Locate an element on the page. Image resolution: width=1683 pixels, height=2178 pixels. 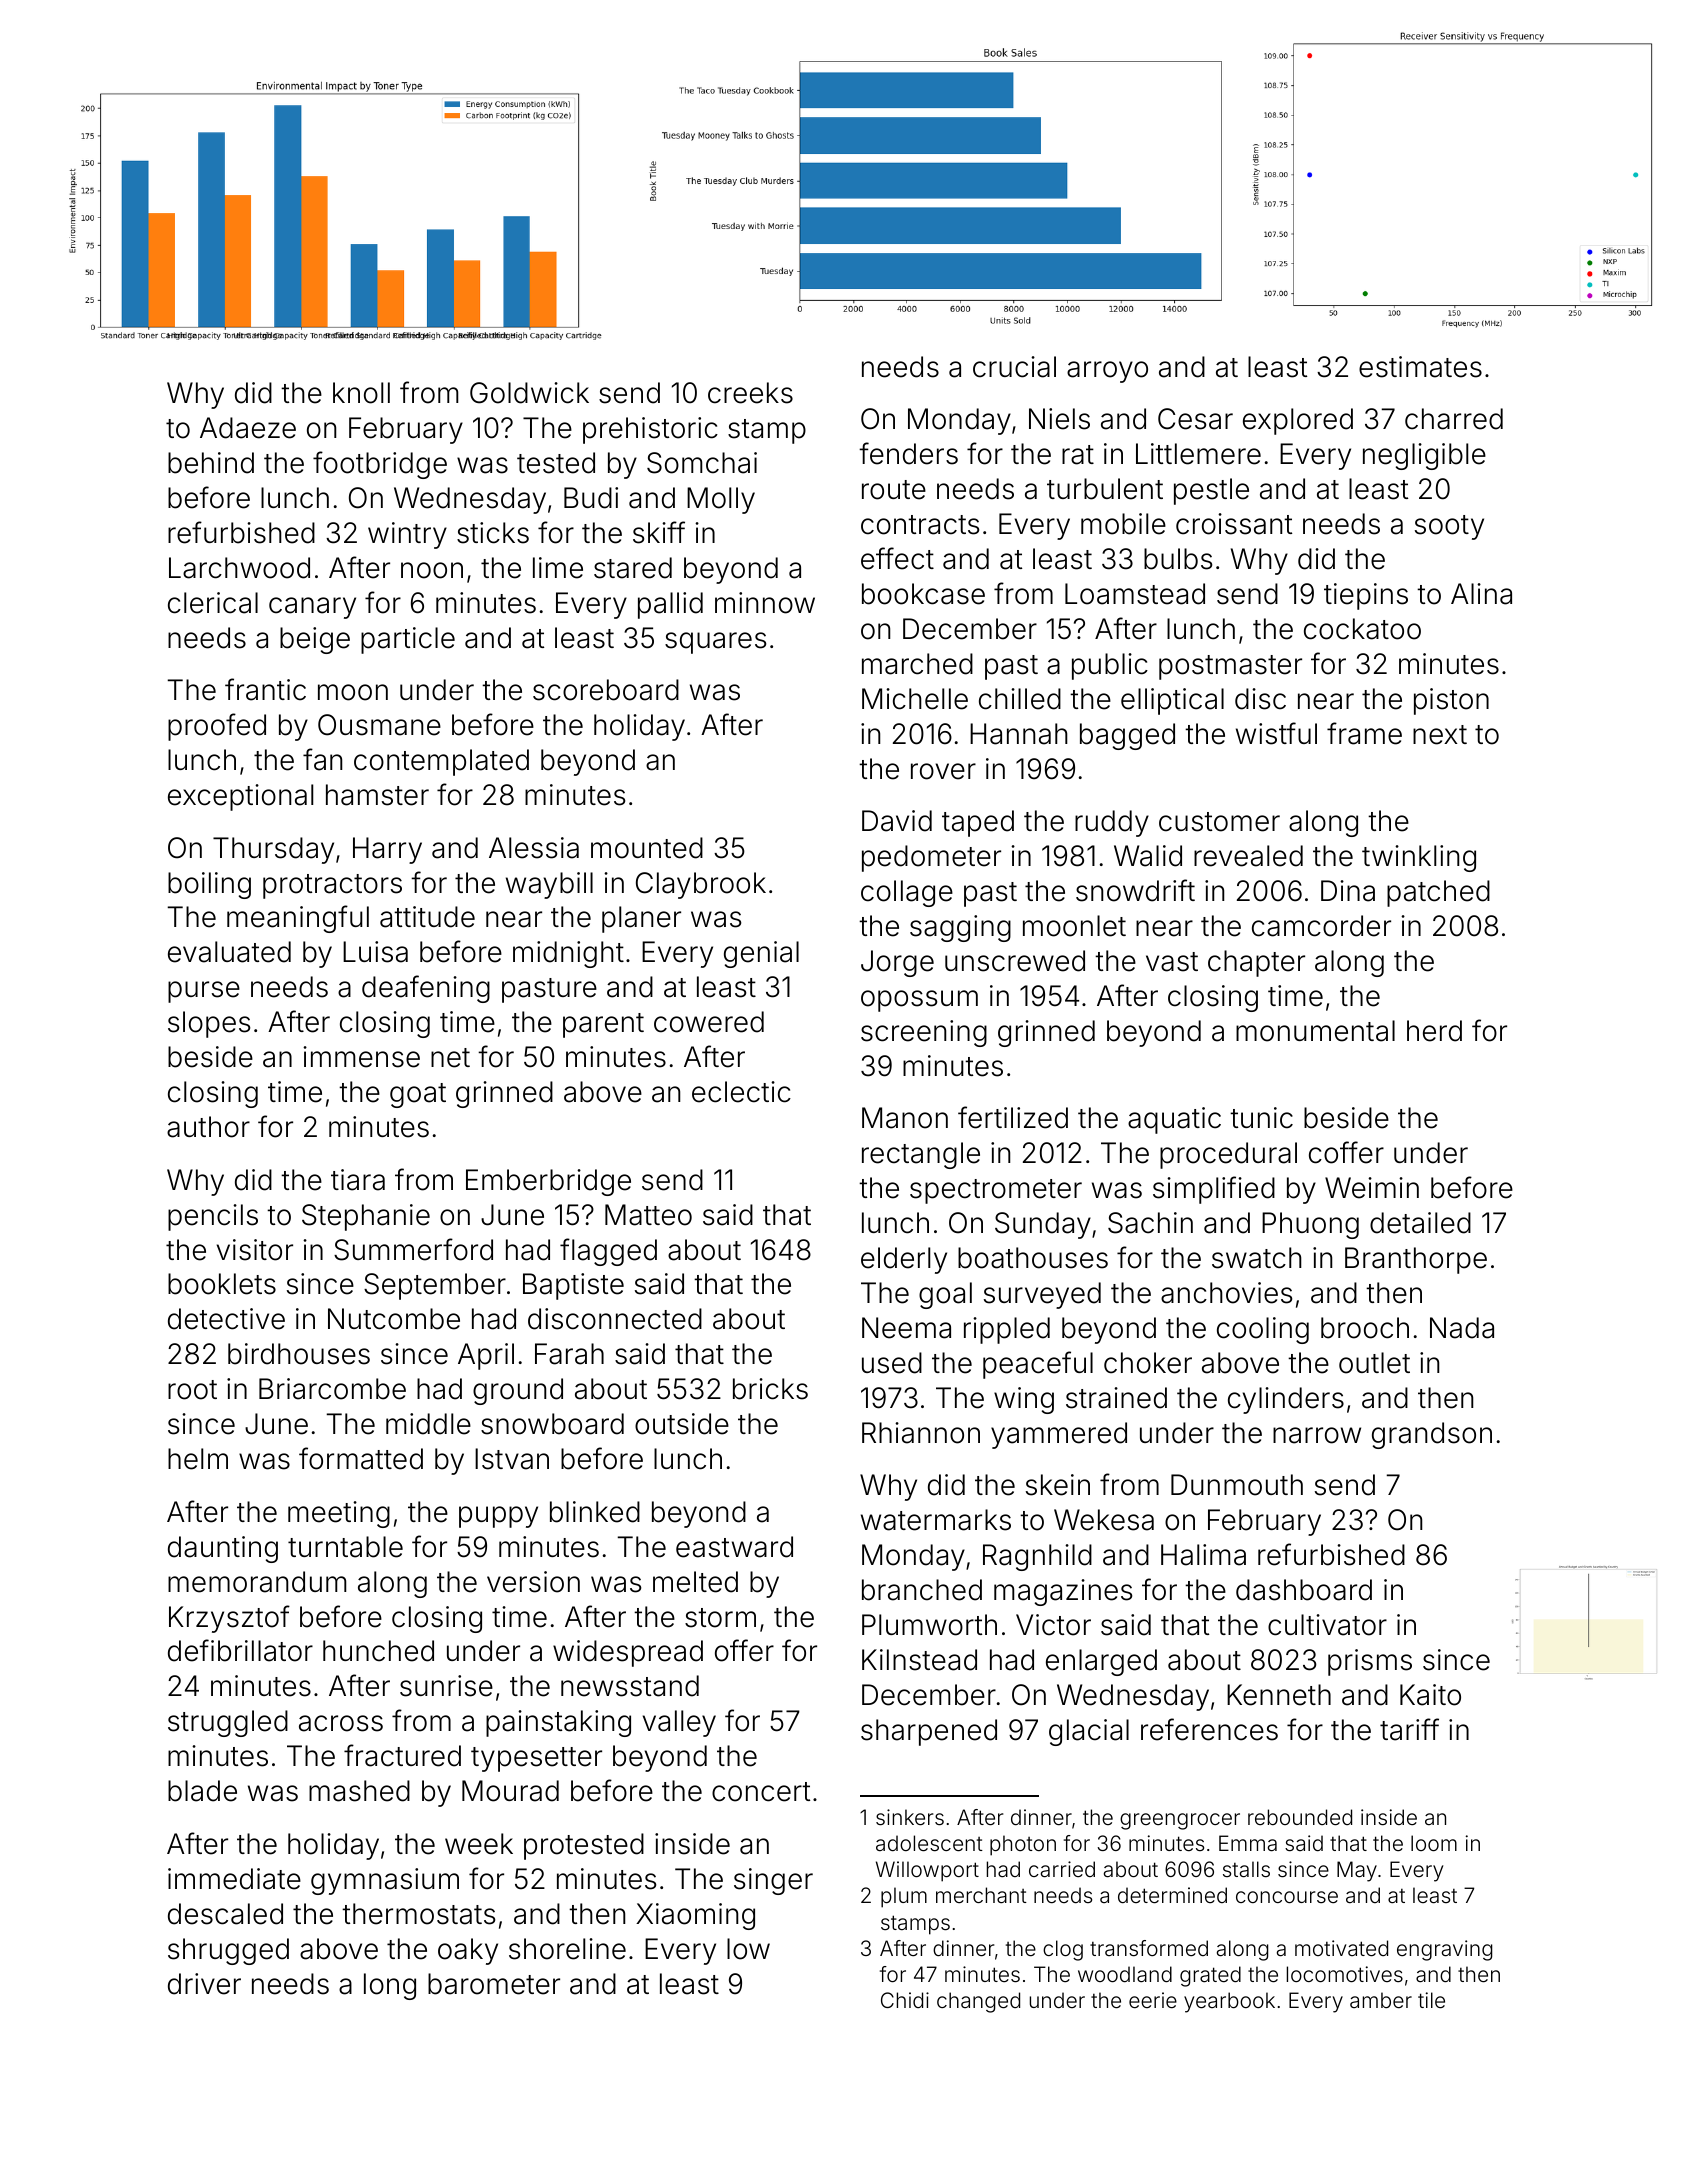
bricks is located at coordinates (770, 1389).
